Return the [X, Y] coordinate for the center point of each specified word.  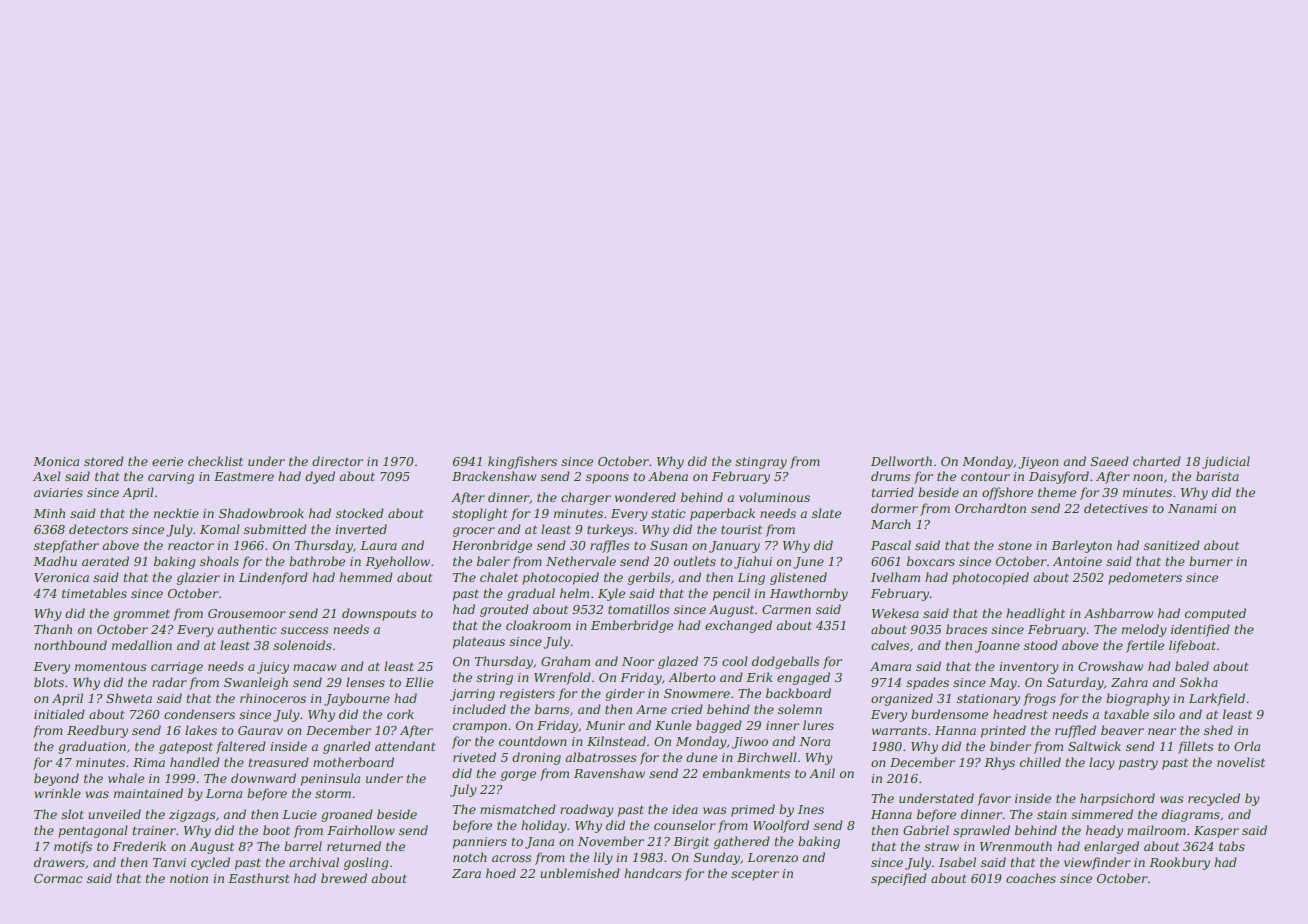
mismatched [518, 809]
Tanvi [169, 862]
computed [1215, 614]
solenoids [302, 645]
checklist [215, 461]
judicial [1226, 462]
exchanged [738, 626]
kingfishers [522, 462]
